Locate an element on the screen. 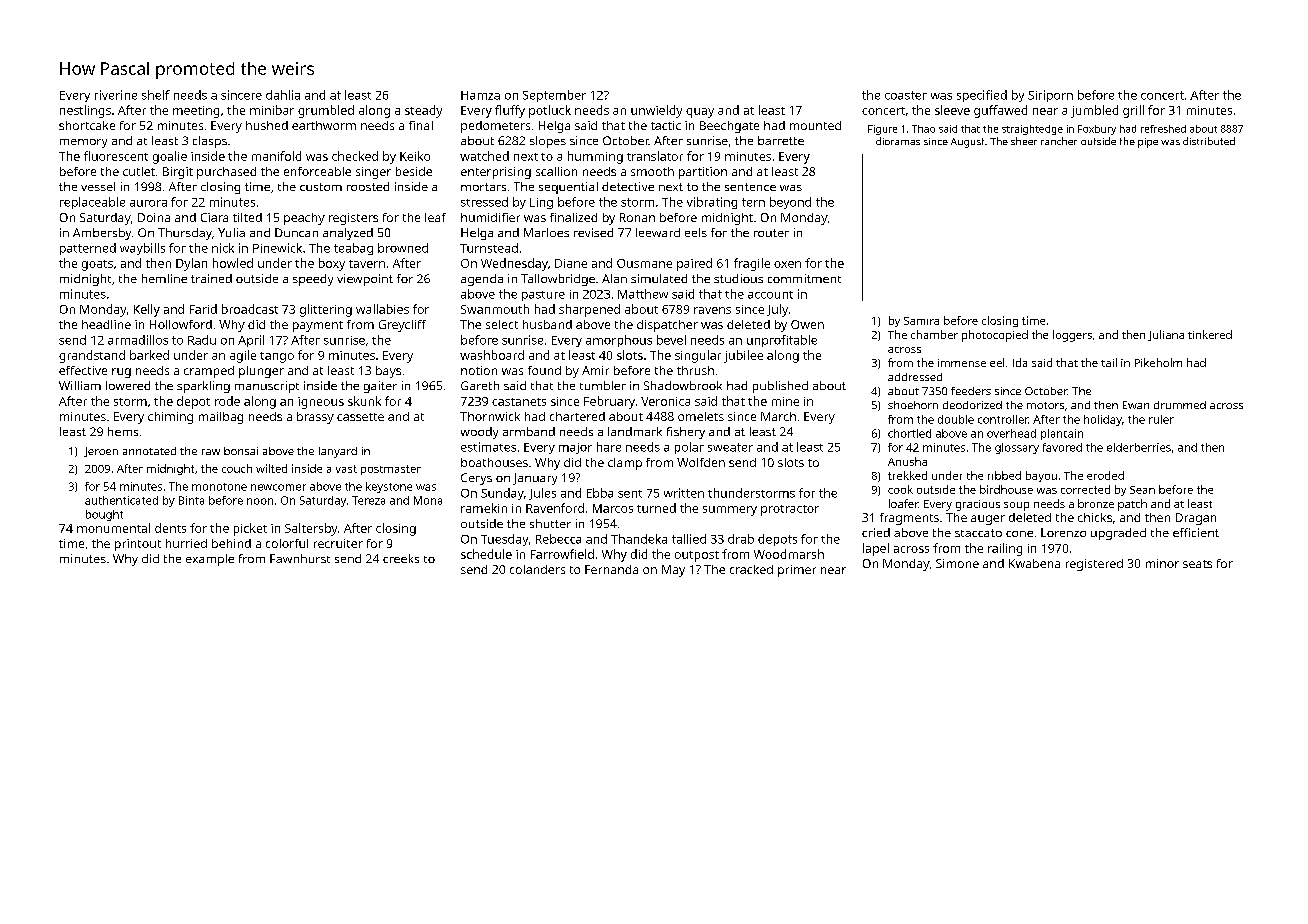 This screenshot has height=924, width=1308. Dragan is located at coordinates (1196, 519).
